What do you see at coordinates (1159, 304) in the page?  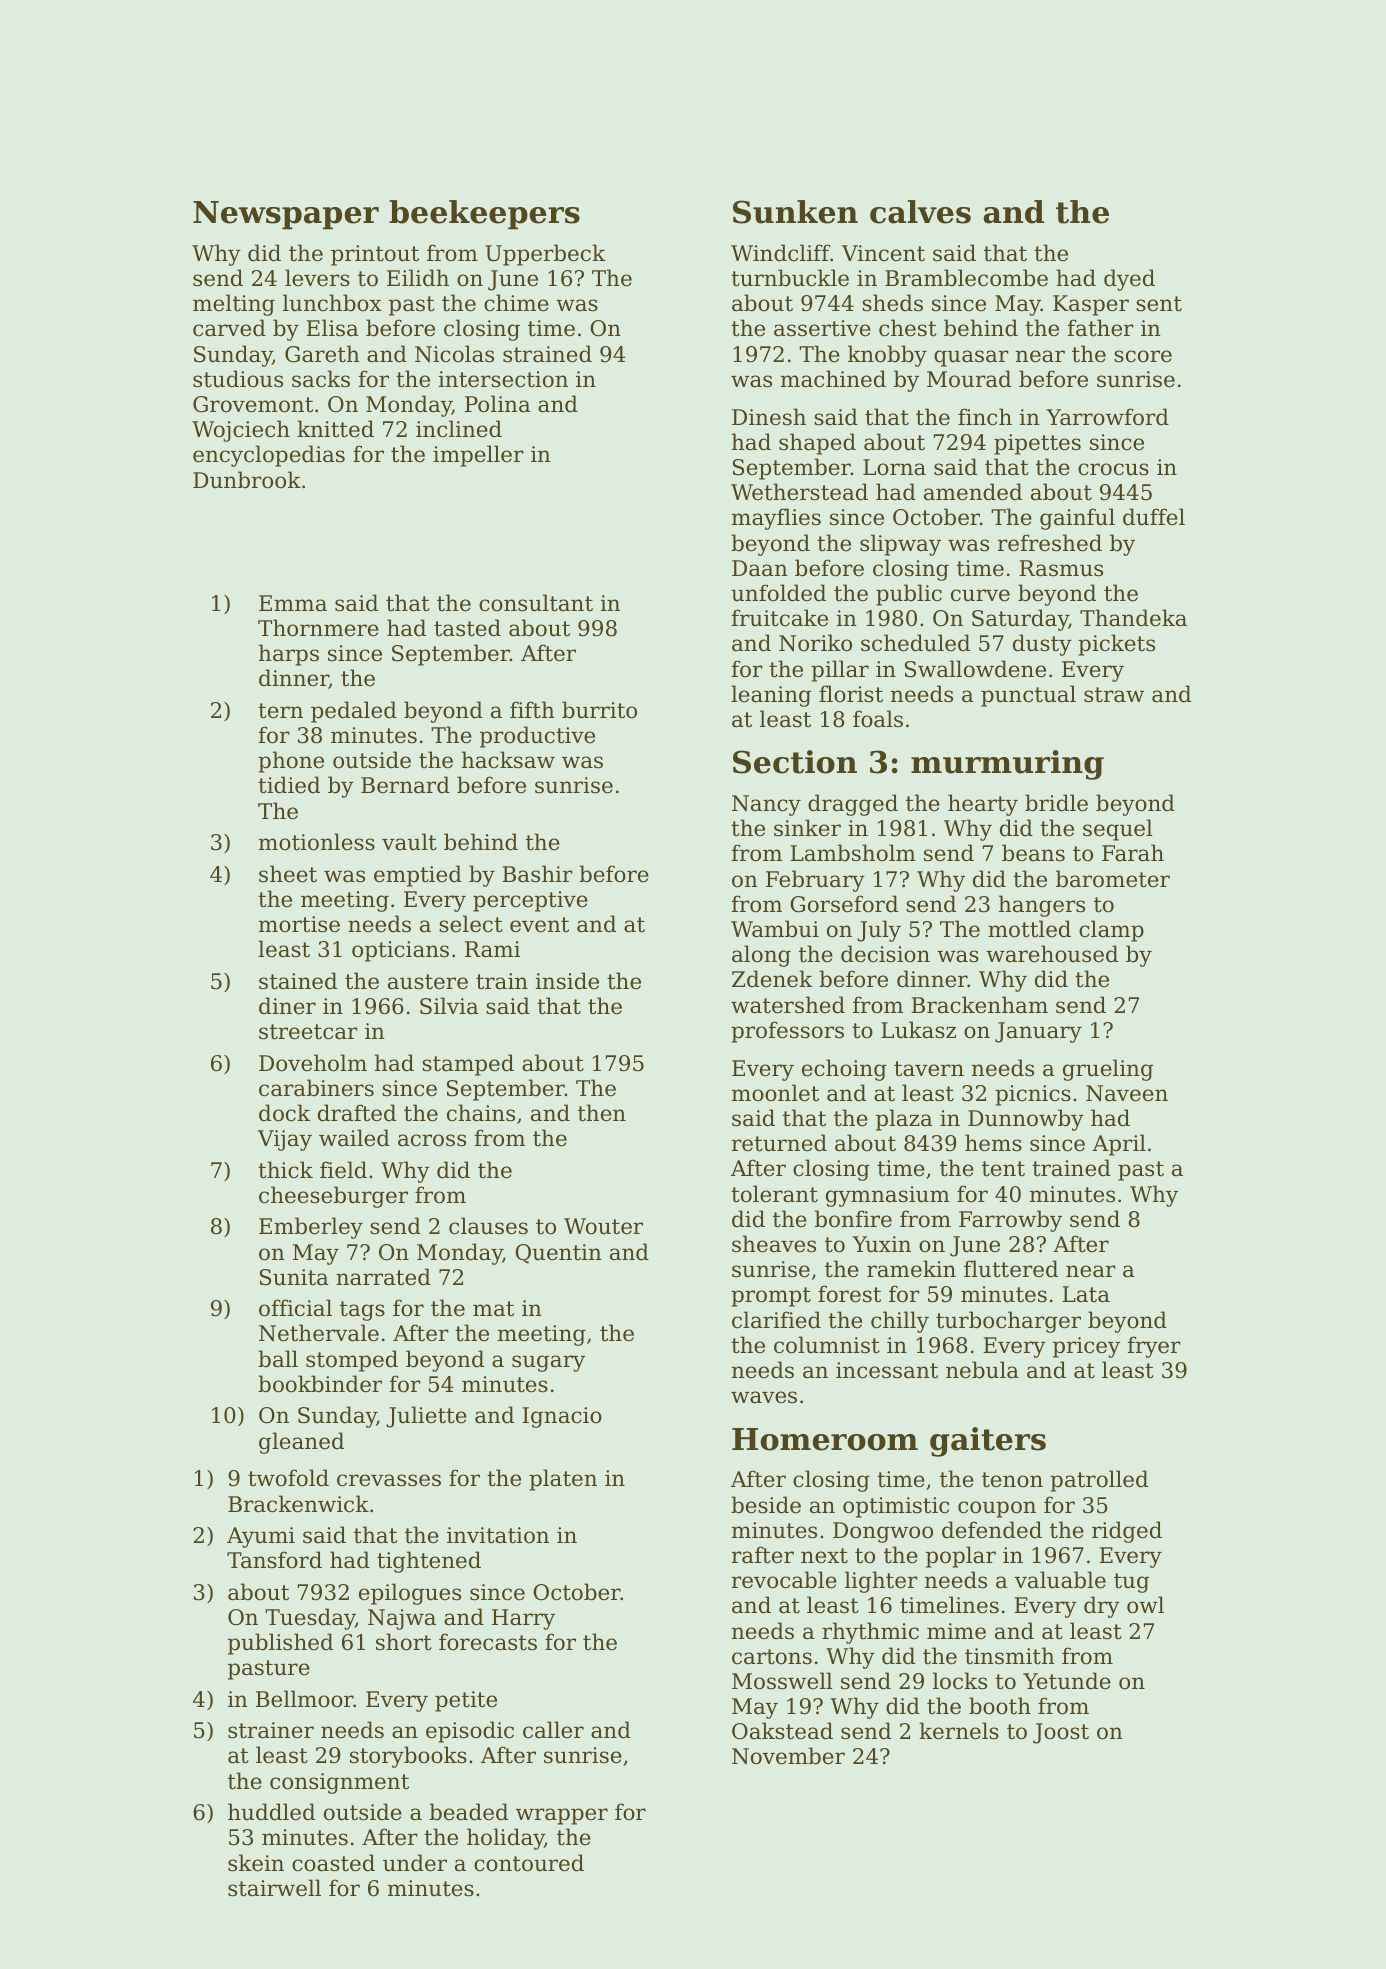 I see `sent` at bounding box center [1159, 304].
